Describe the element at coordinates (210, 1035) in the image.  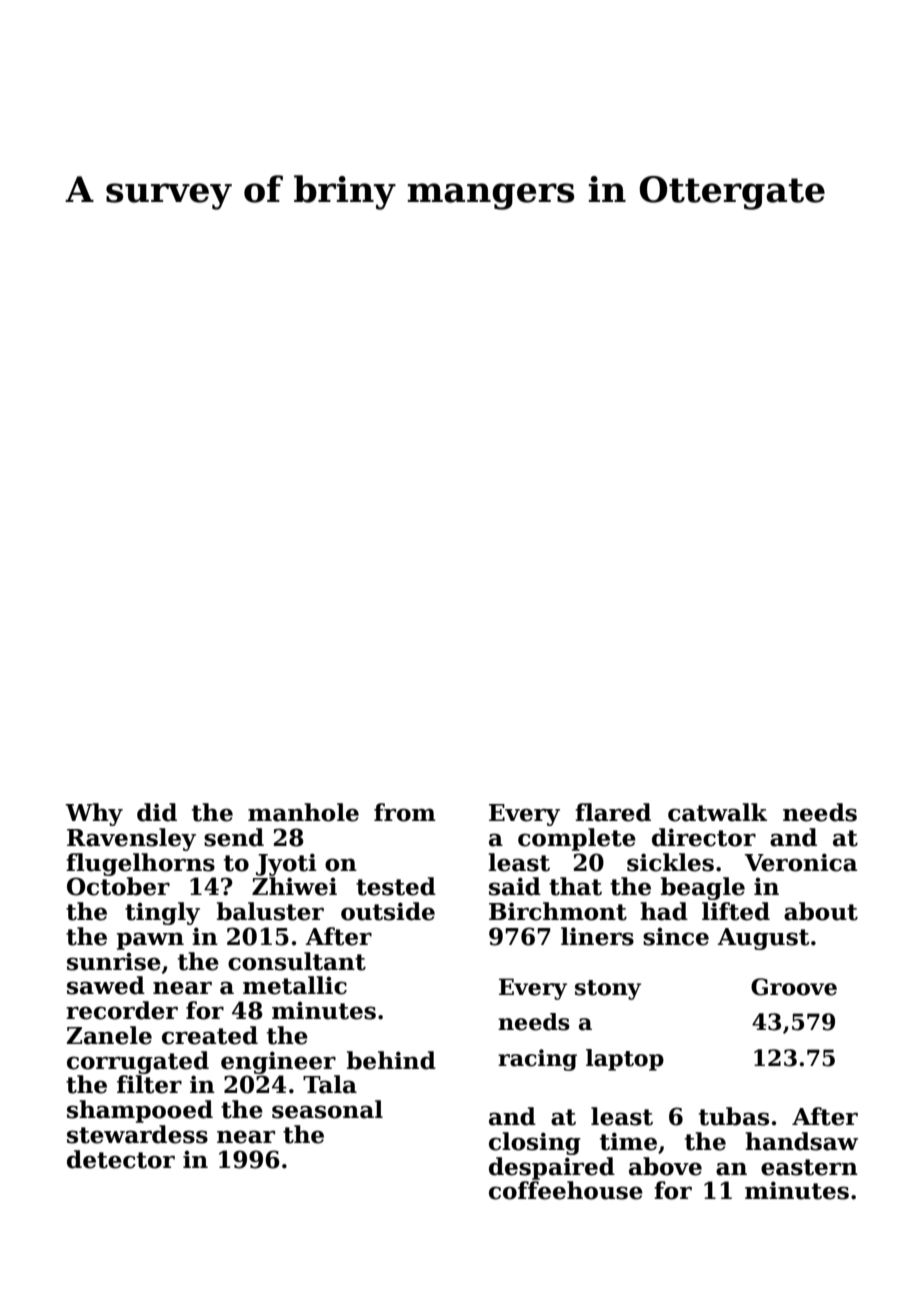
I see `created` at that location.
